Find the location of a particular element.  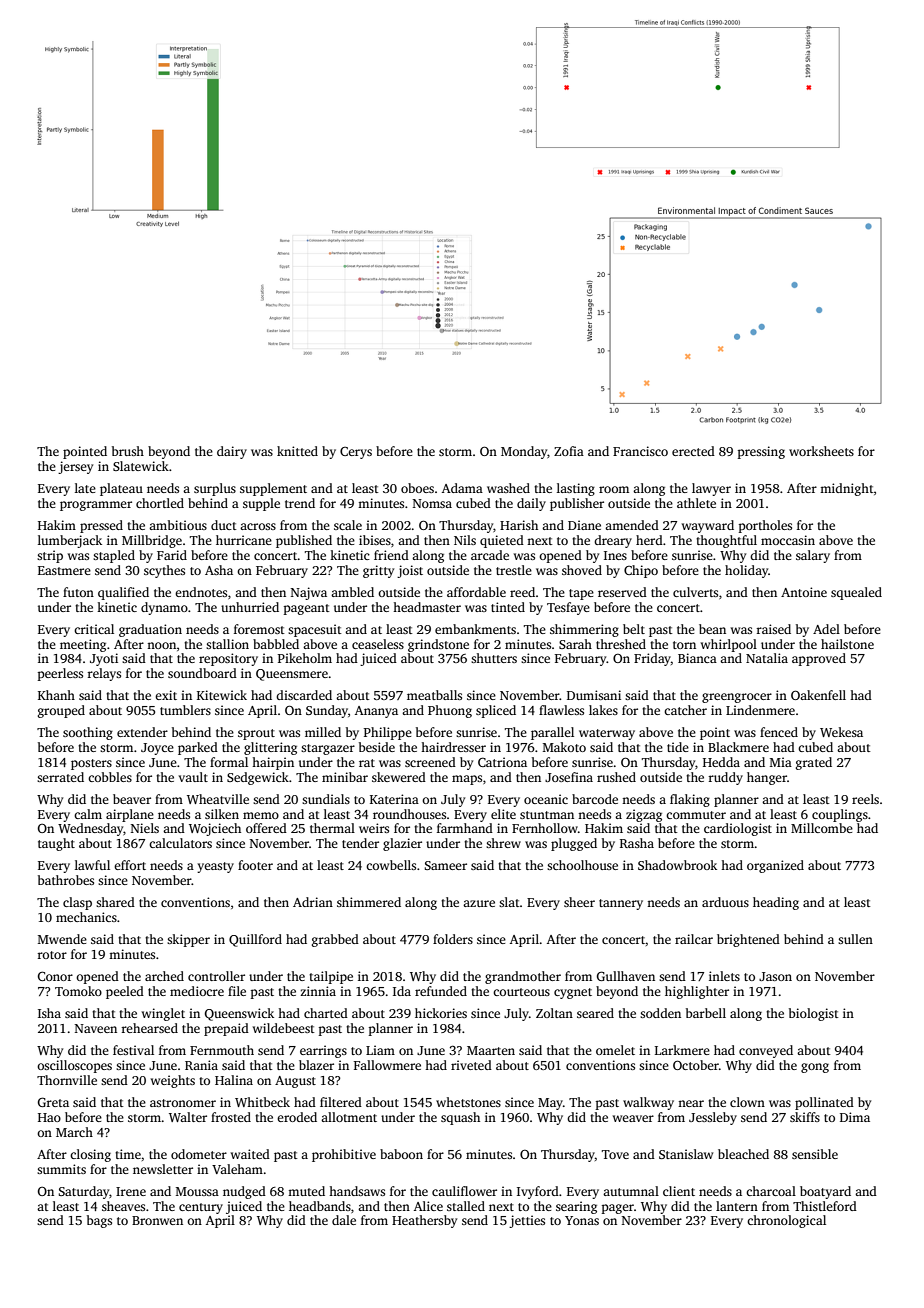

Bronwen is located at coordinates (157, 1220).
